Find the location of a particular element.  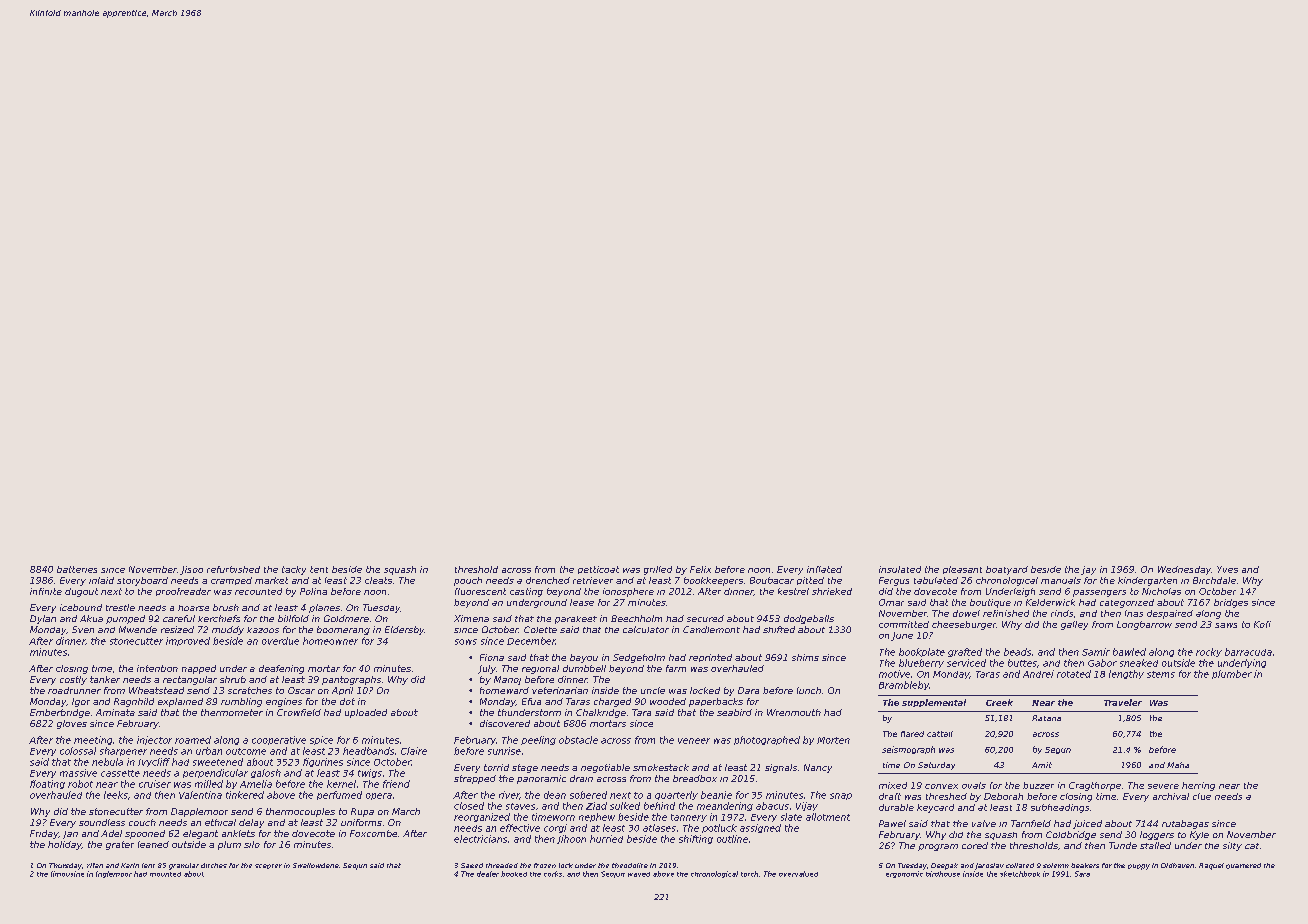

homeward is located at coordinates (504, 690).
